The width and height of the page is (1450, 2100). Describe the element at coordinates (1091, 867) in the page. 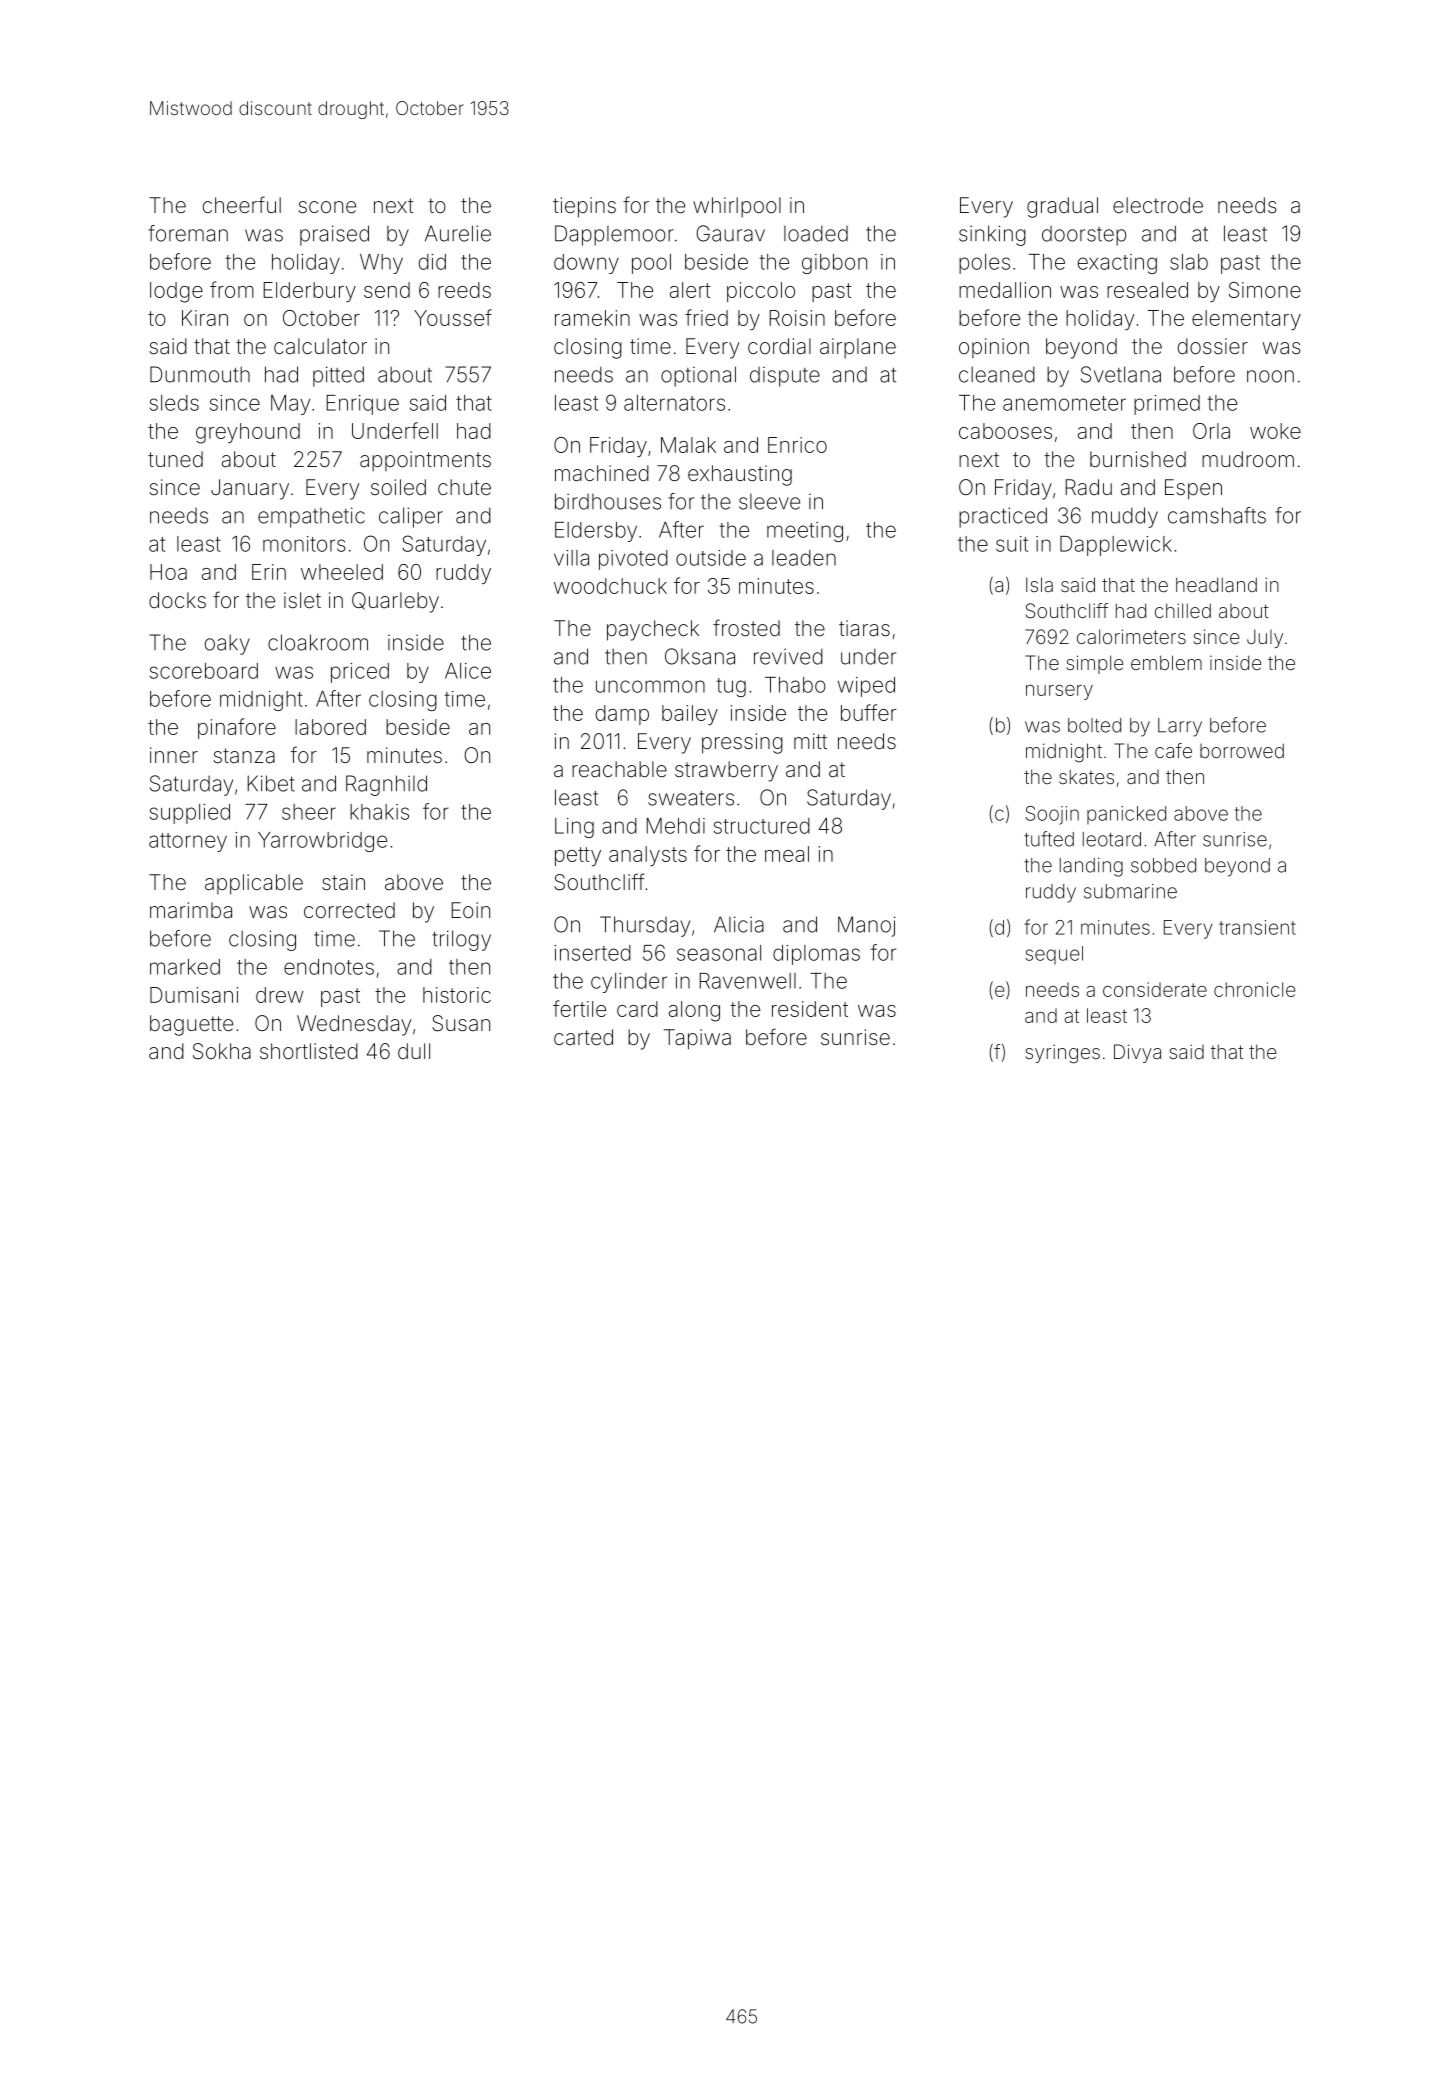

I see `landing` at that location.
